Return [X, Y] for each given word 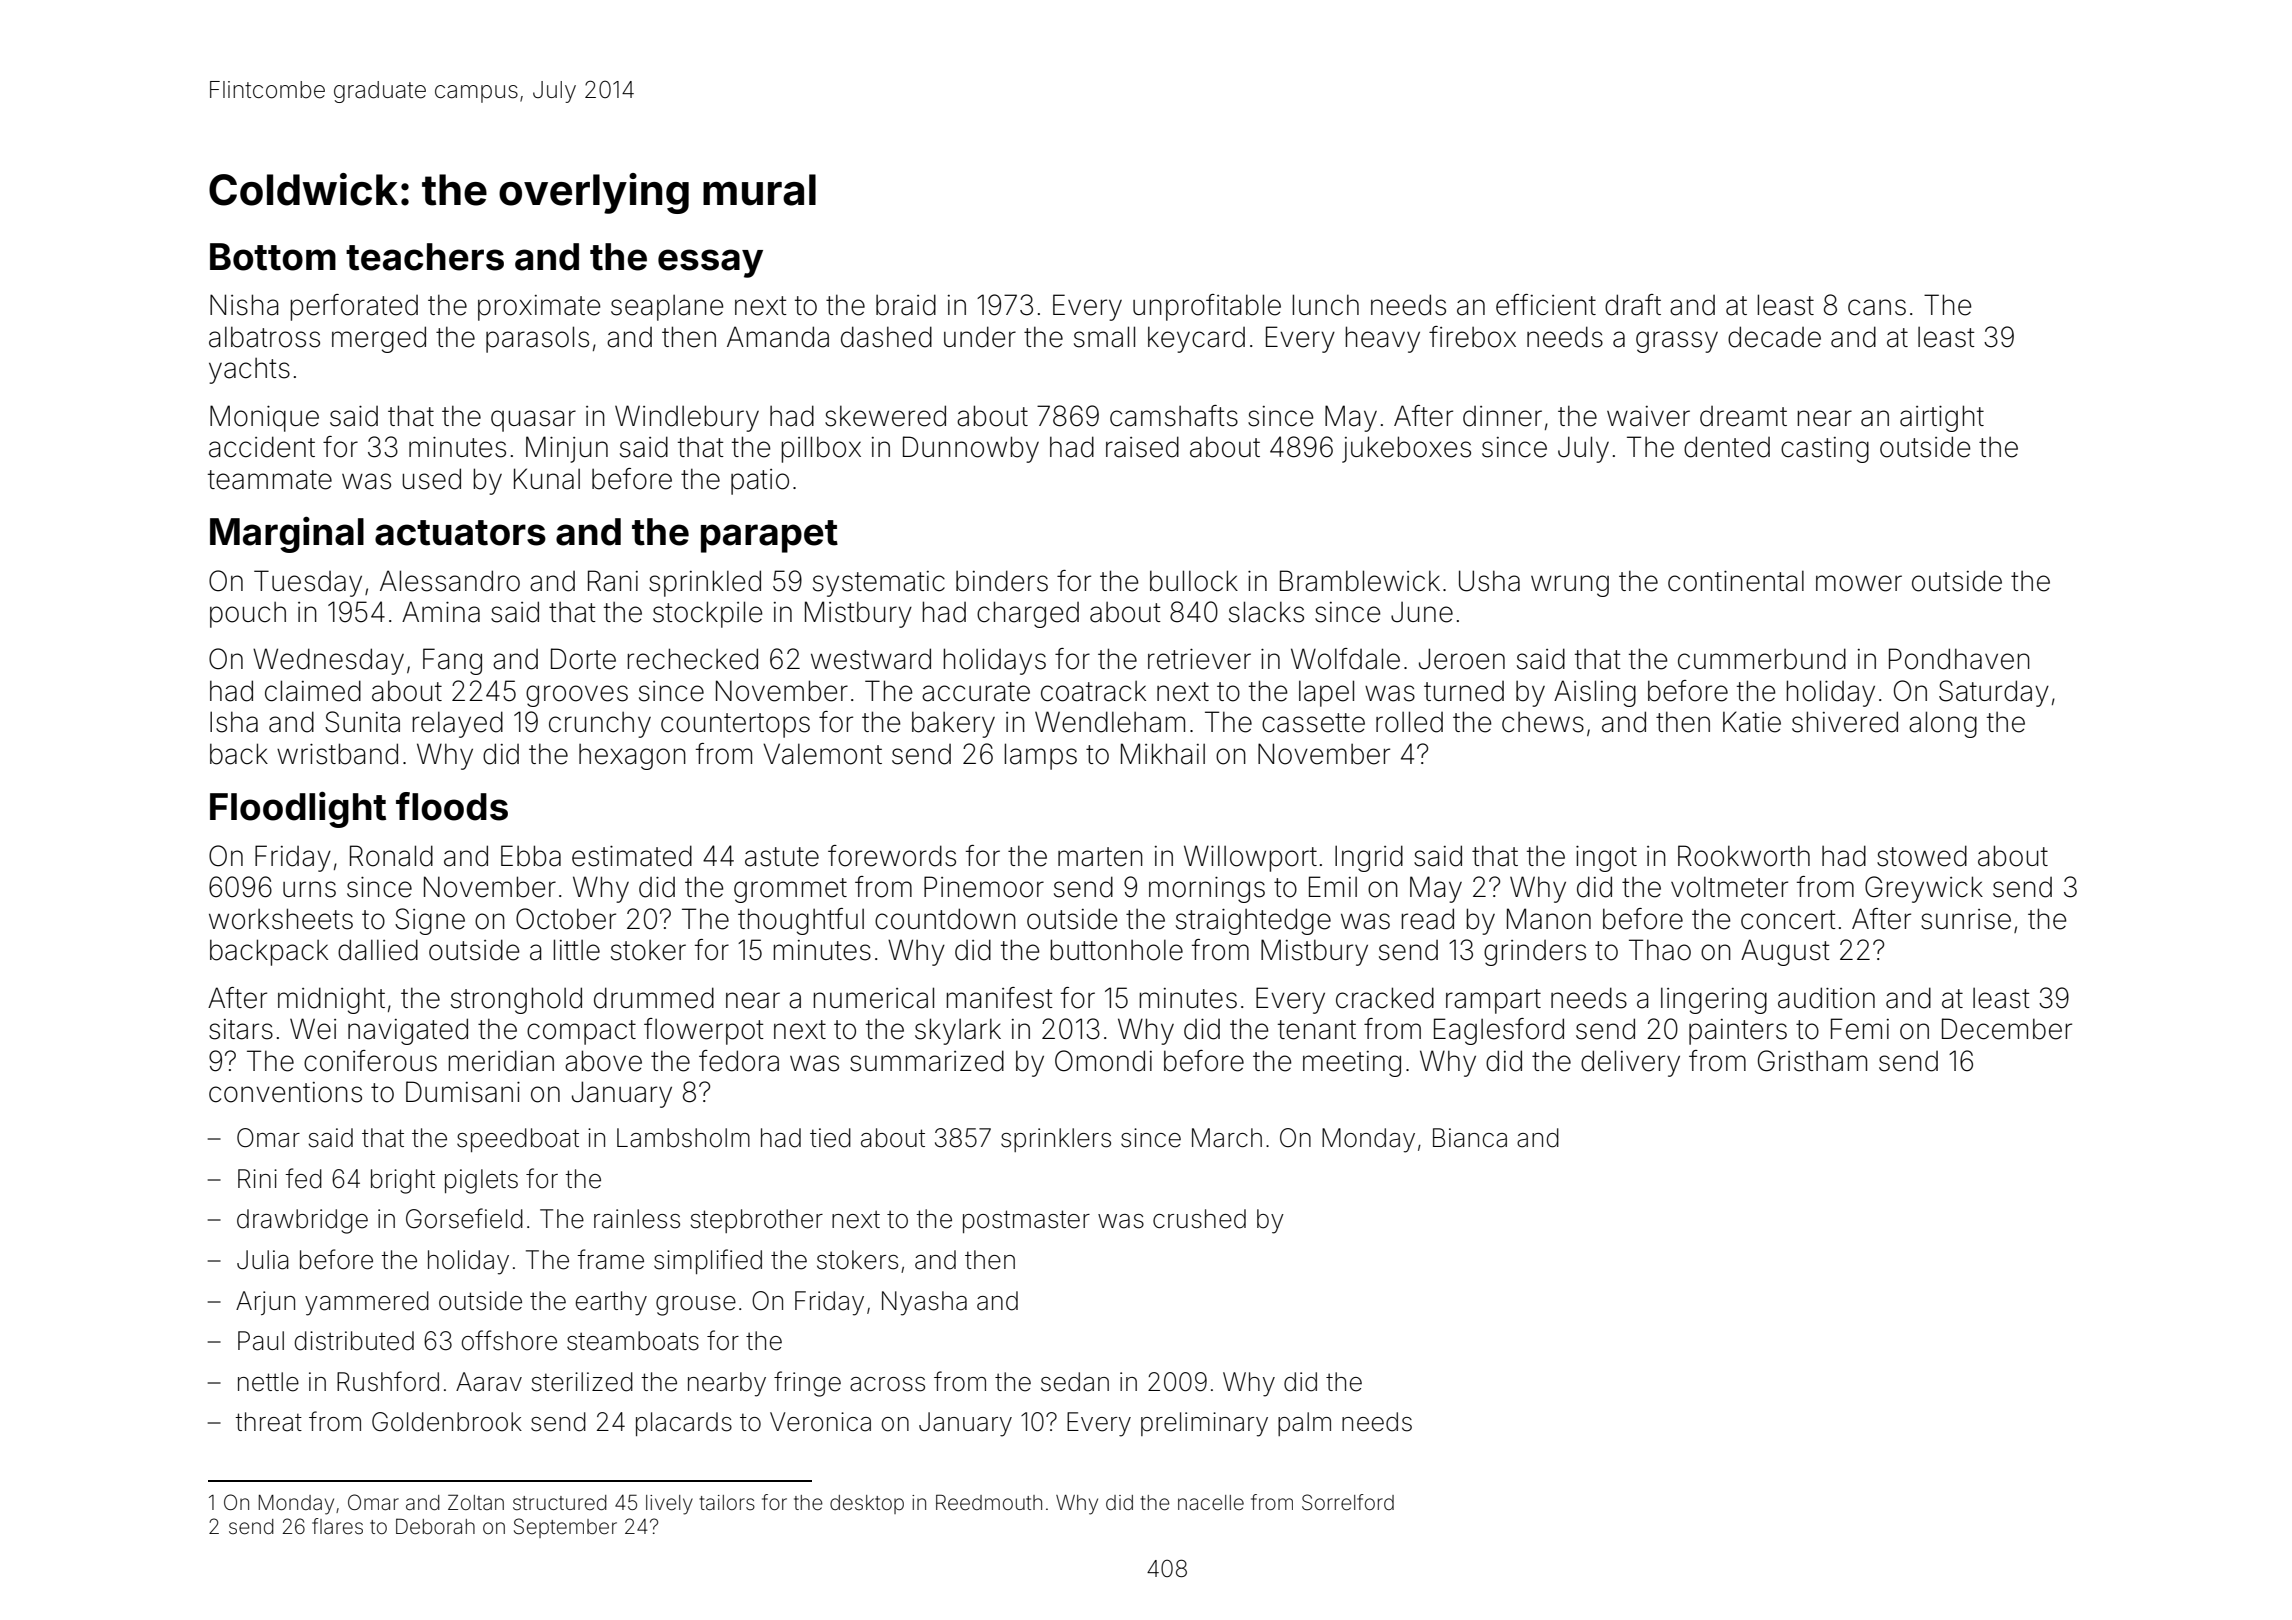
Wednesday [328, 661]
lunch [1325, 305]
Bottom [273, 257]
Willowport [1250, 858]
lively [669, 1505]
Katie [1752, 722]
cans [1877, 307]
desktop [867, 1504]
